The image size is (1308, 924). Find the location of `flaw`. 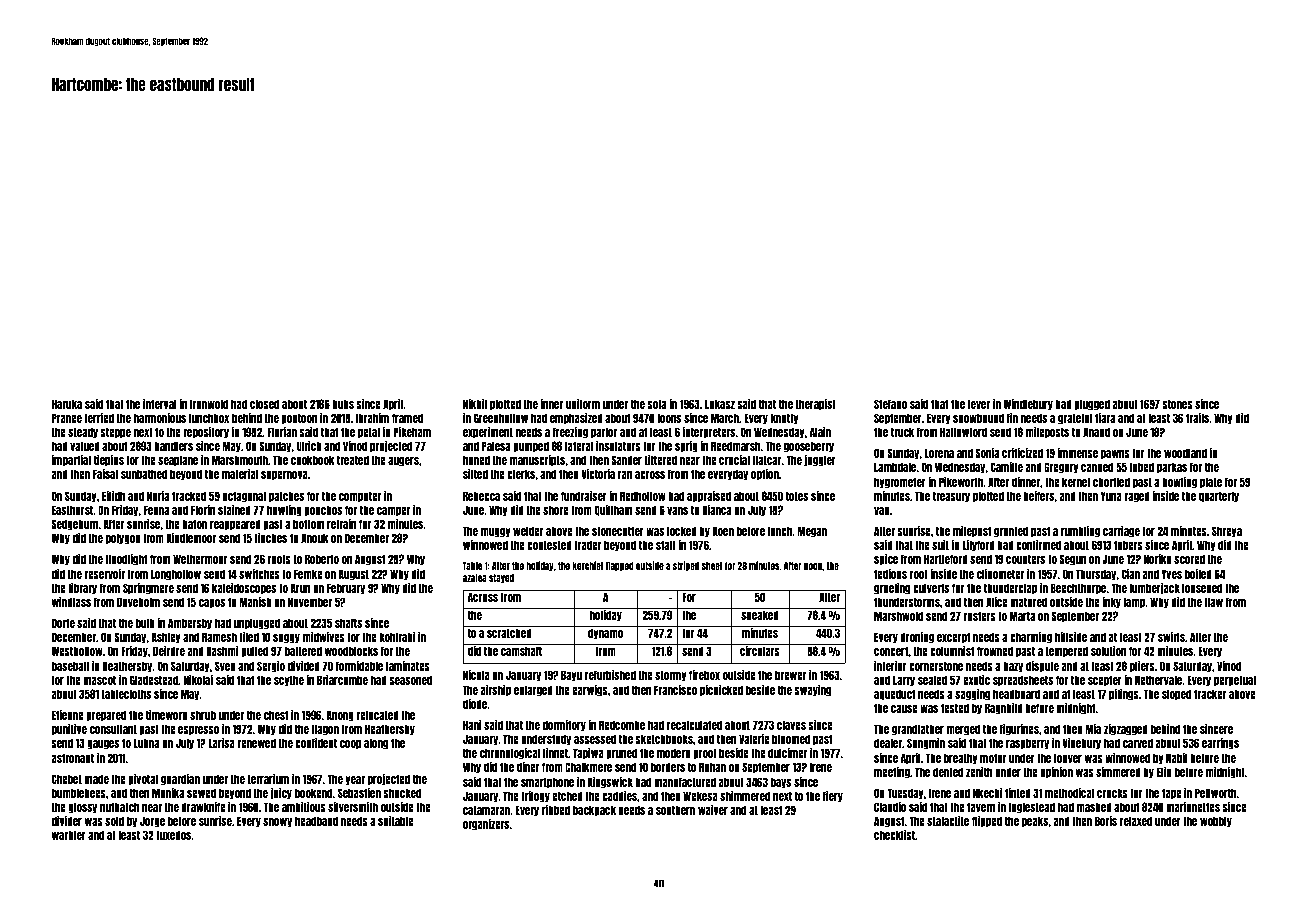

flaw is located at coordinates (1213, 602).
